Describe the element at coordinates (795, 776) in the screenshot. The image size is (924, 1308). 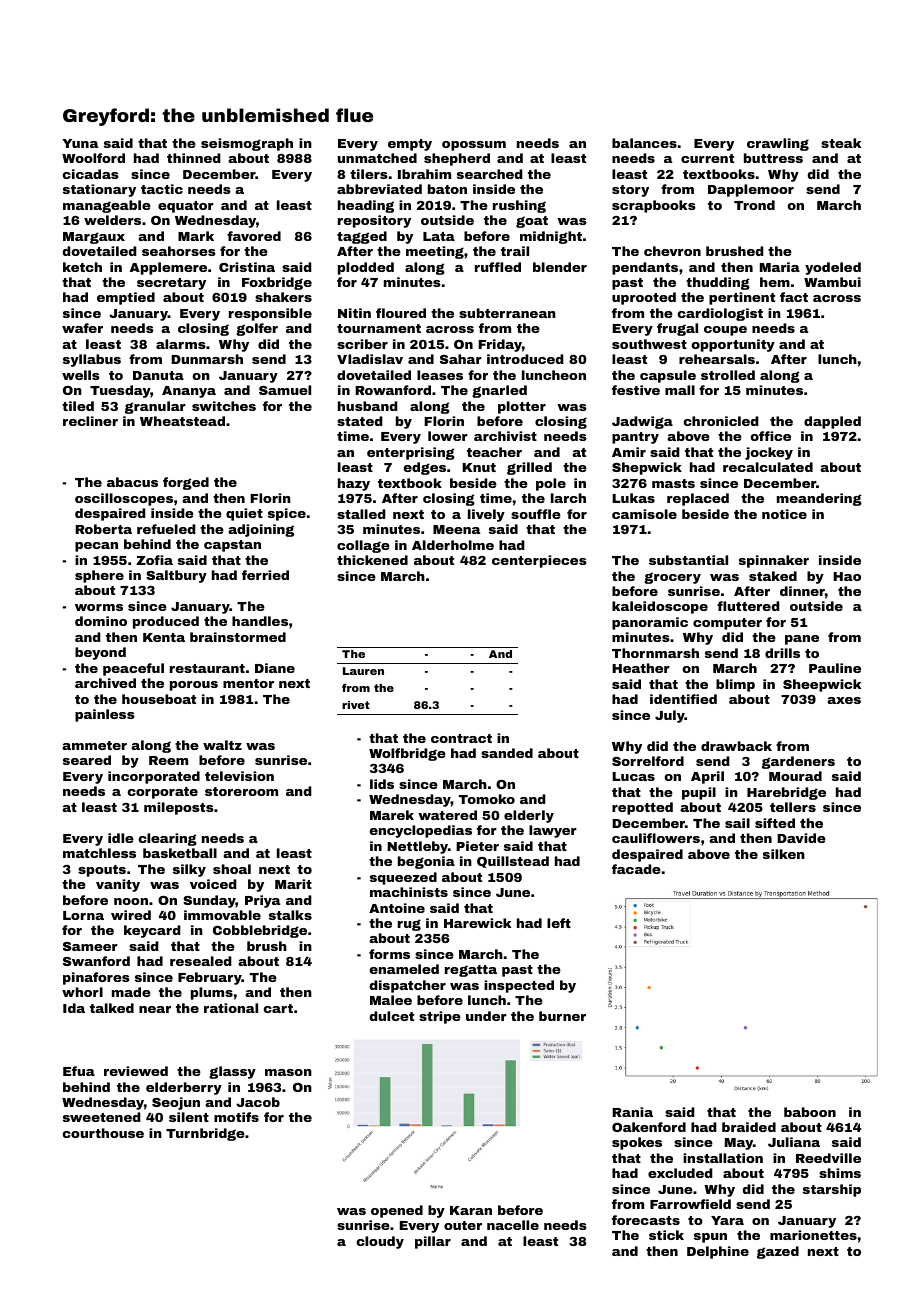
I see `Mourad` at that location.
